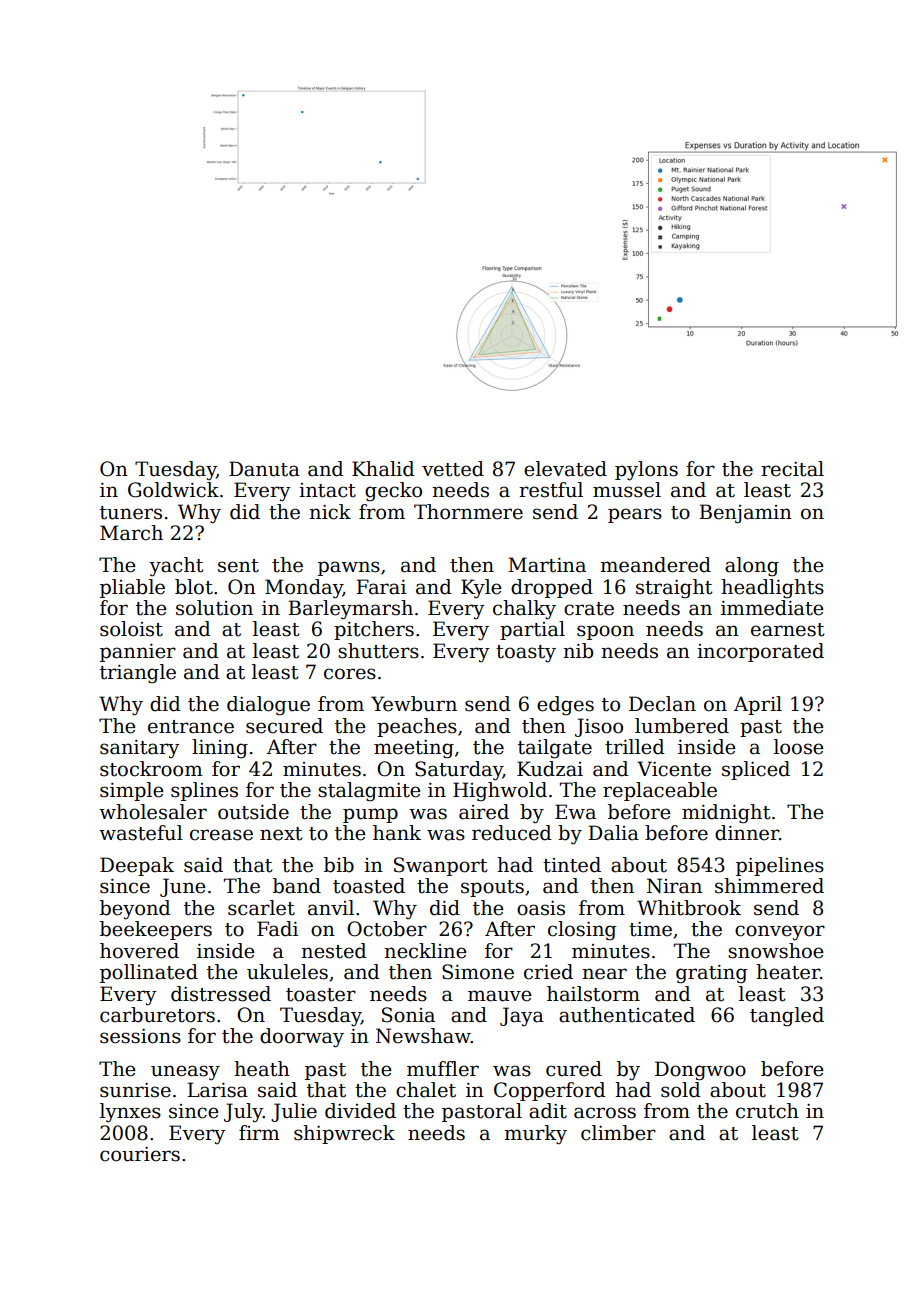 The width and height of the screenshot is (924, 1314). I want to click on dinner, so click(747, 833).
